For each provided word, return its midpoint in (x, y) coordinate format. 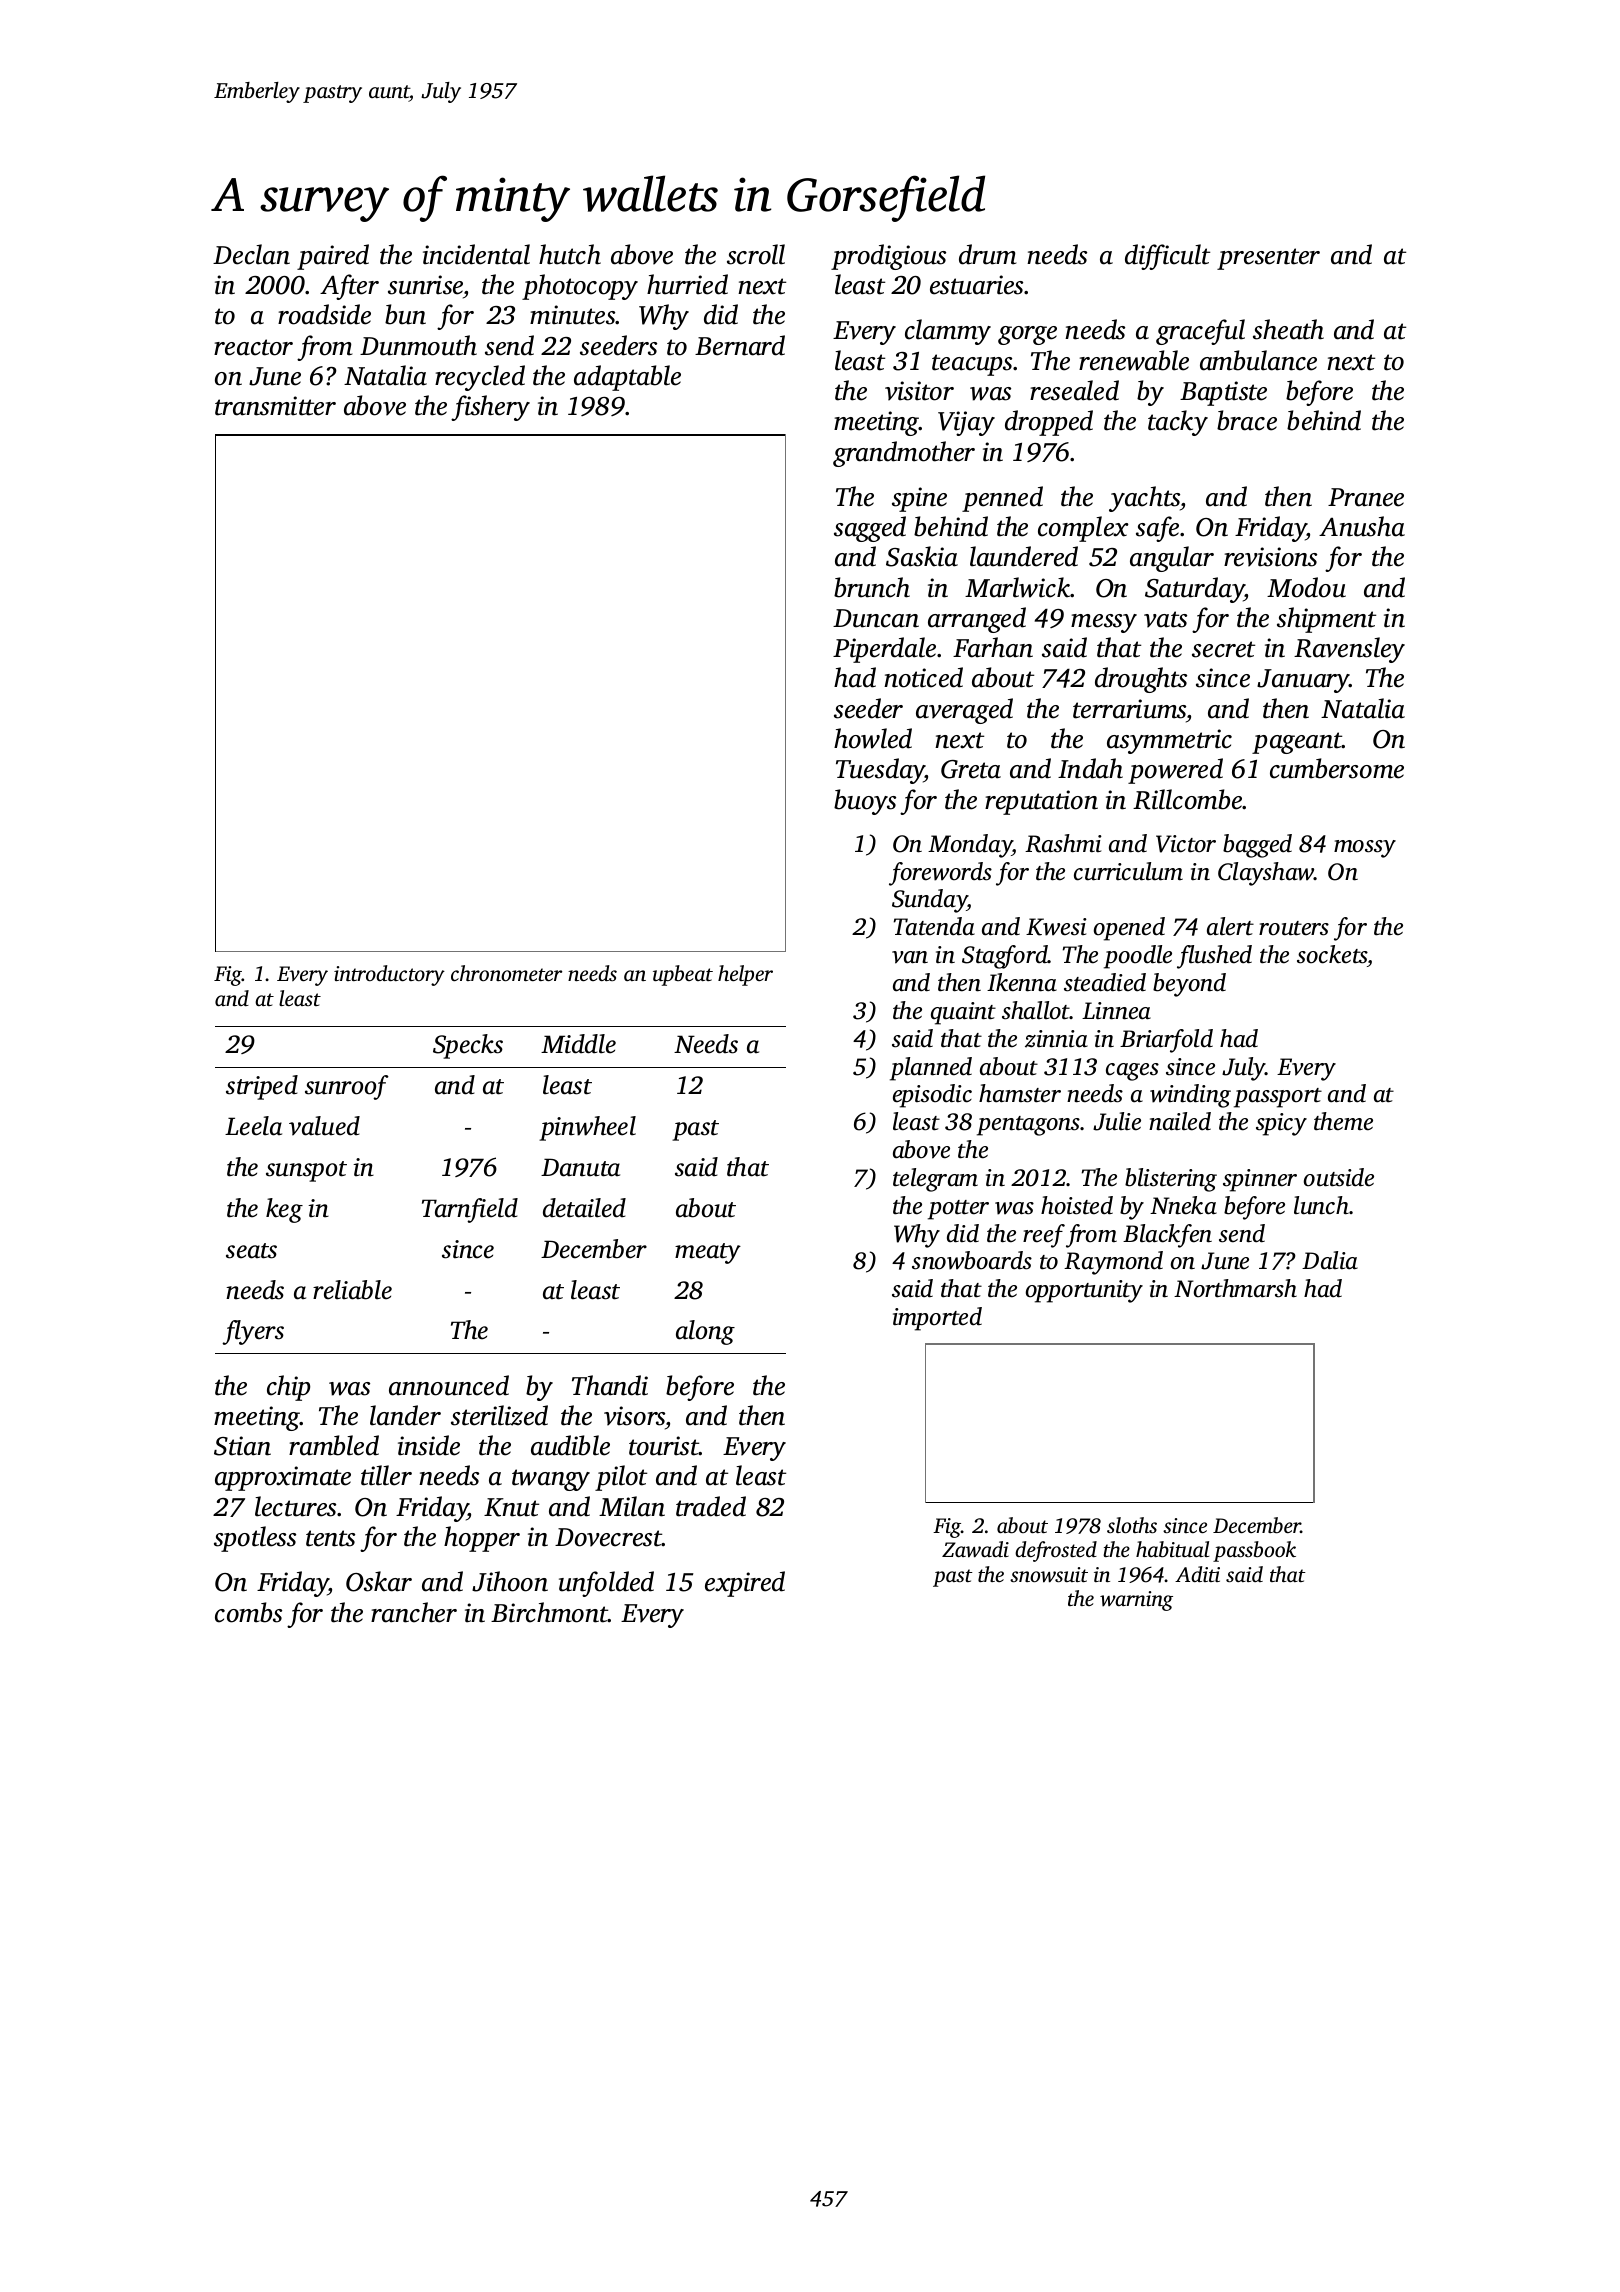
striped (262, 1087)
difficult (1167, 257)
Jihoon (510, 1581)
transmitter (275, 406)
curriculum (1128, 871)
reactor (253, 347)
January (1303, 681)
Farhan (993, 647)
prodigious (888, 257)
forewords (940, 874)
